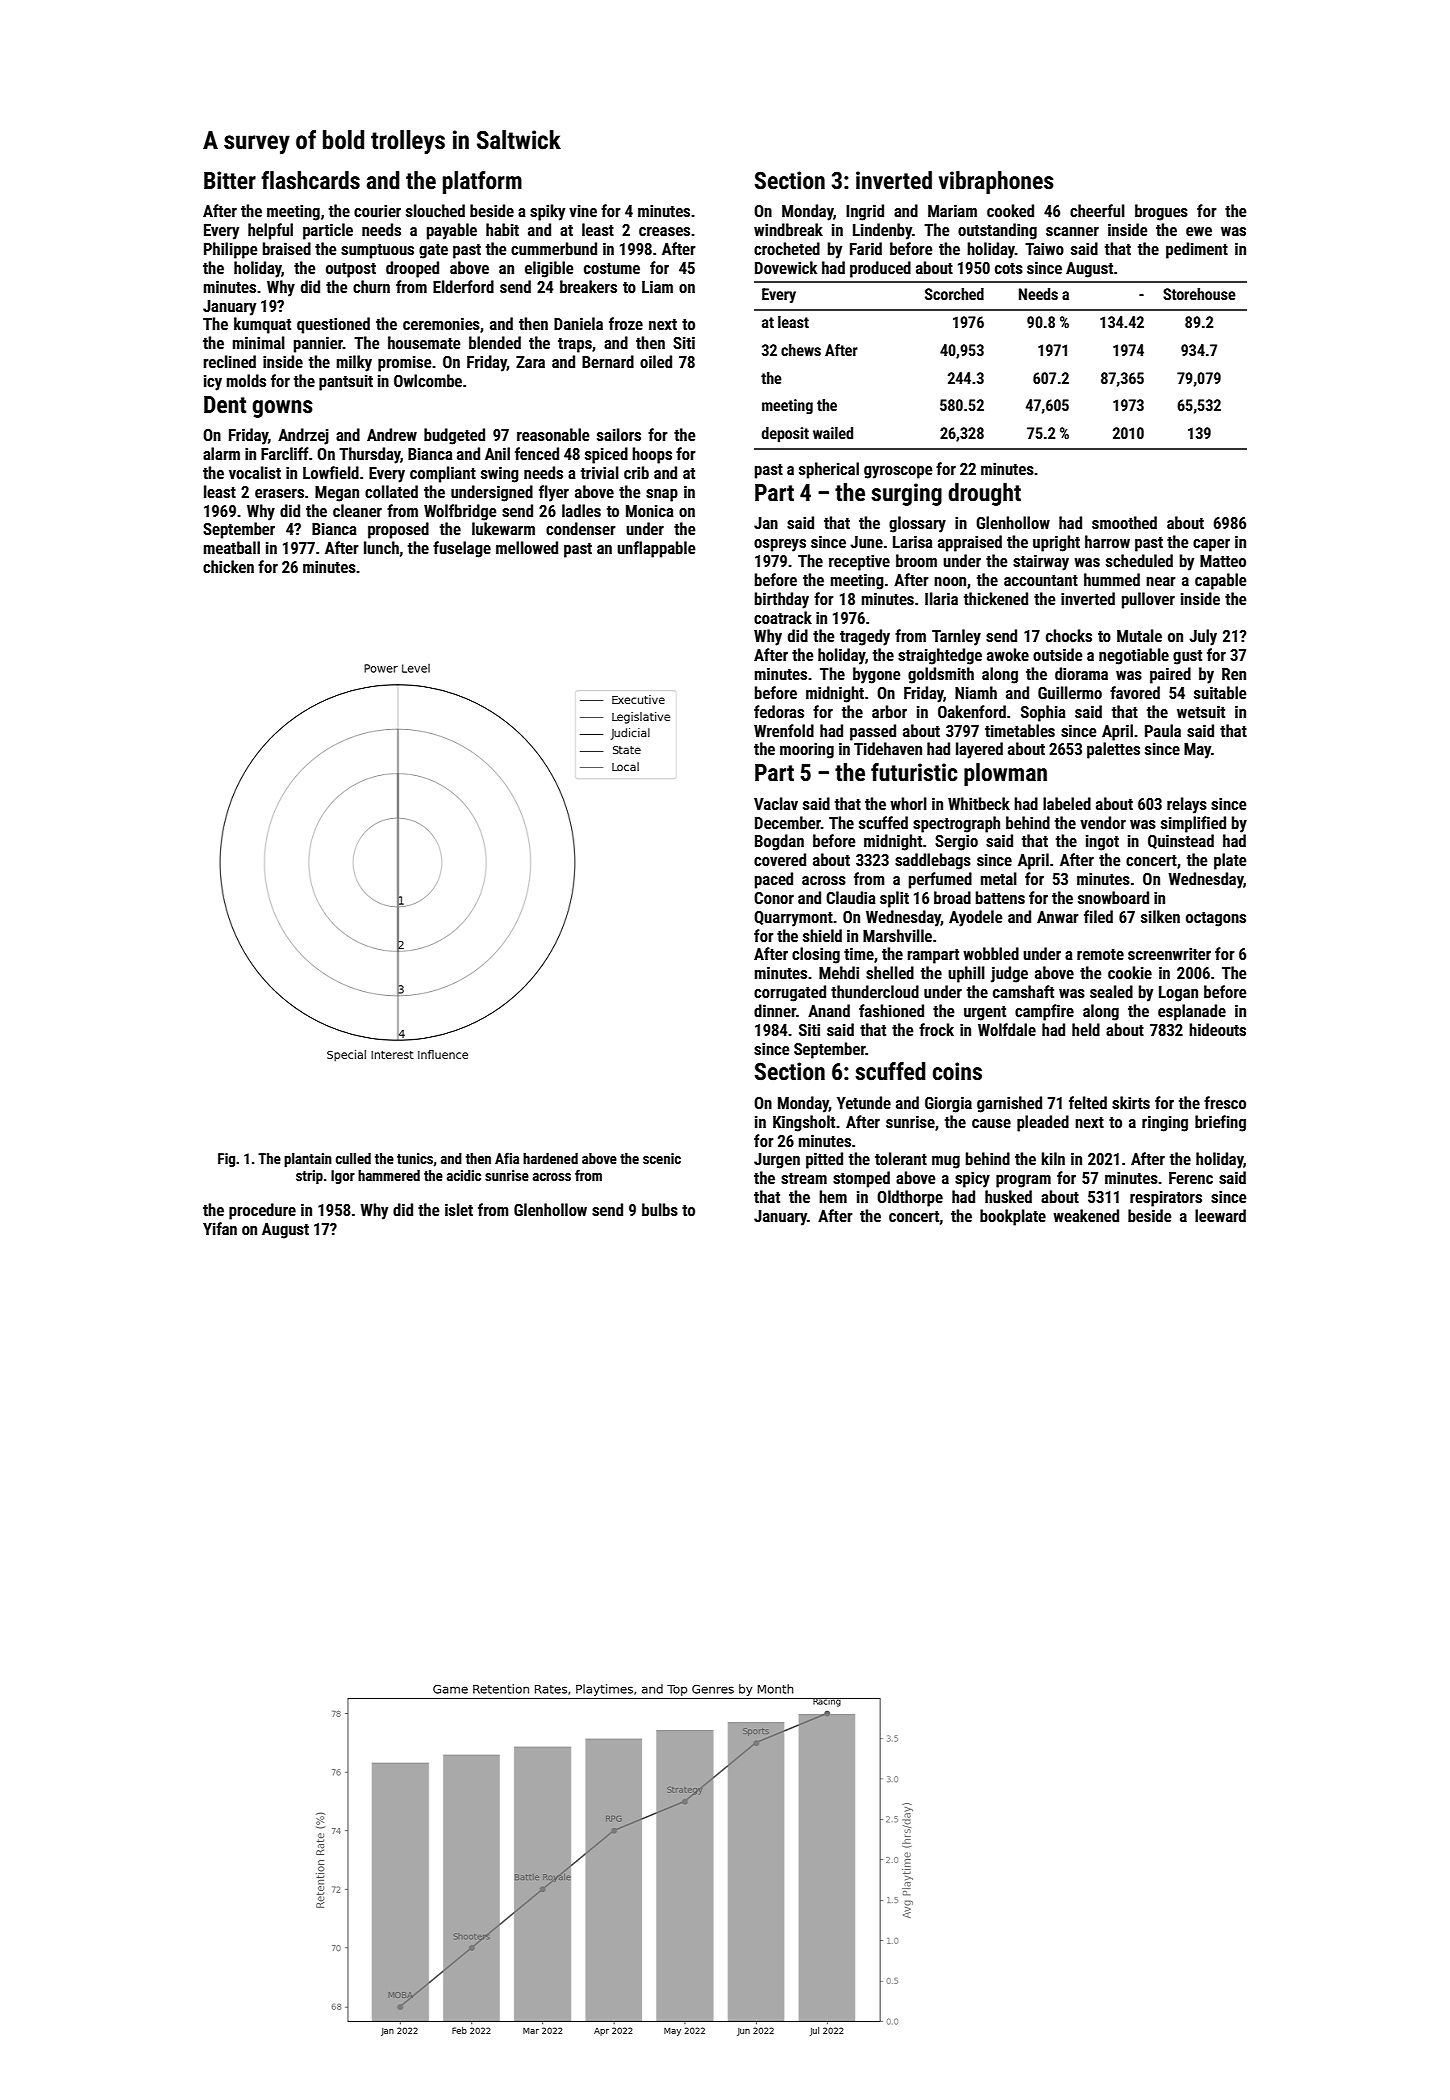 The image size is (1450, 2100). What do you see at coordinates (228, 566) in the screenshot?
I see `chicken` at bounding box center [228, 566].
